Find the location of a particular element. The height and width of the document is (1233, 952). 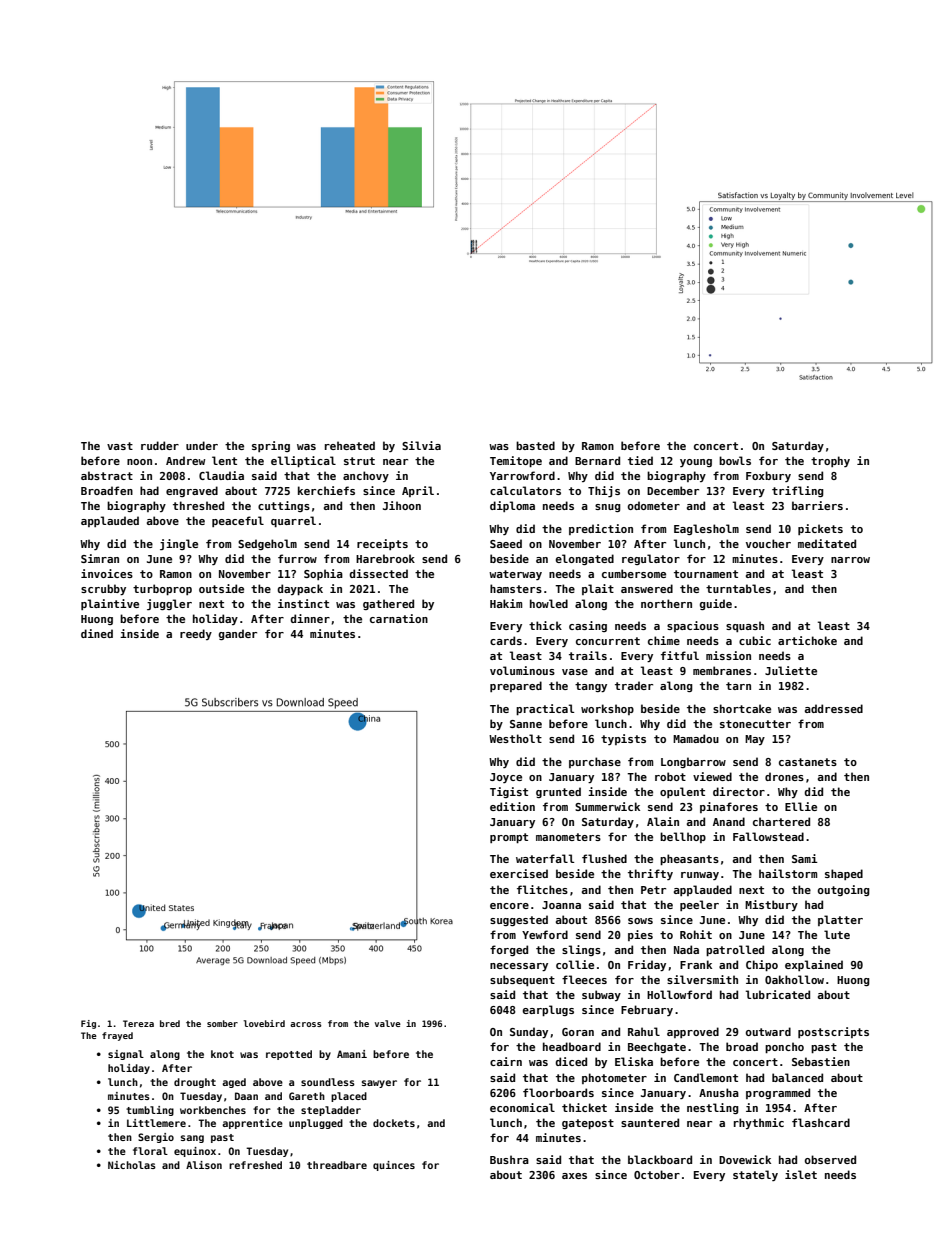

Silvia is located at coordinates (421, 445).
